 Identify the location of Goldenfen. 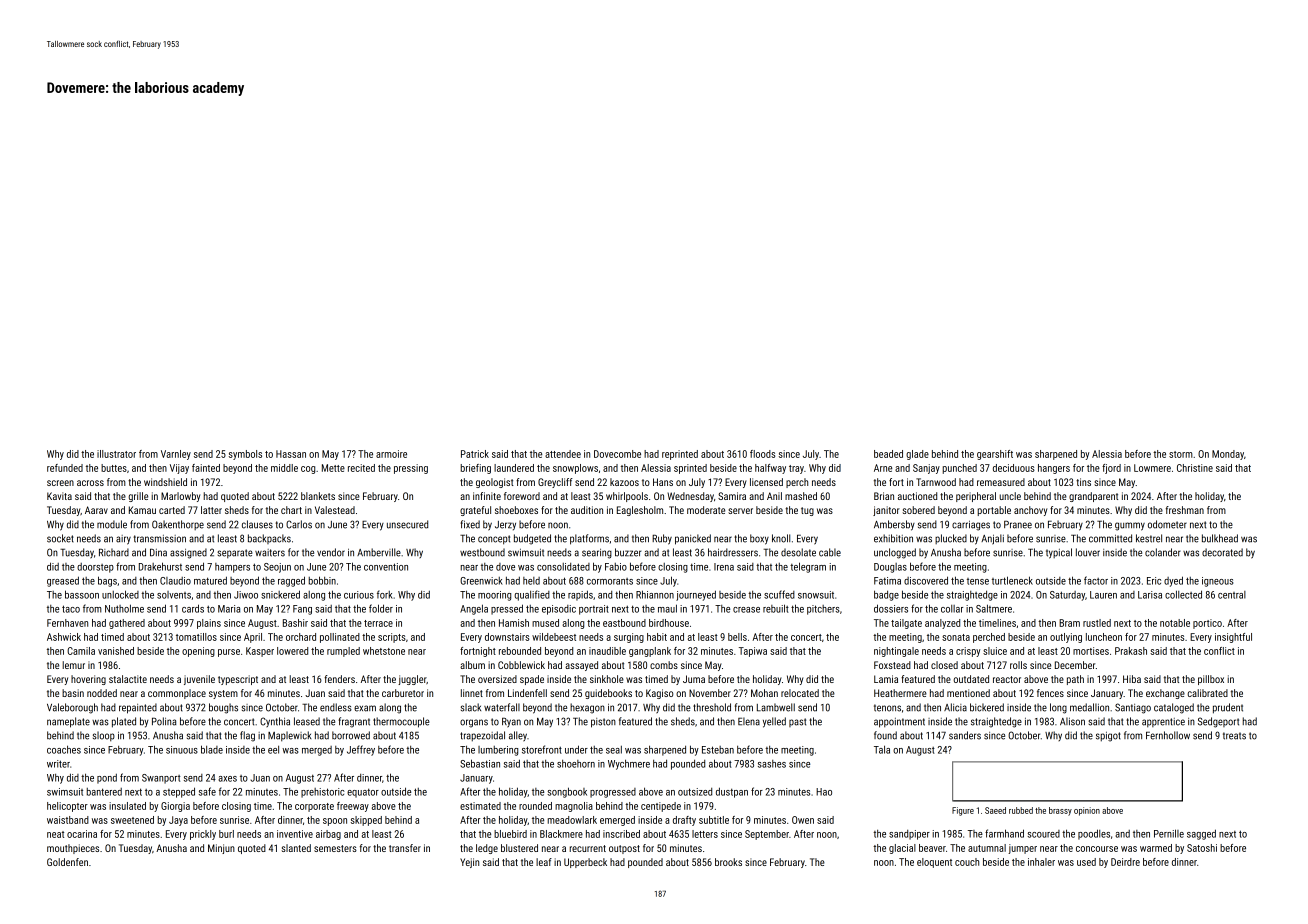
(67, 862).
